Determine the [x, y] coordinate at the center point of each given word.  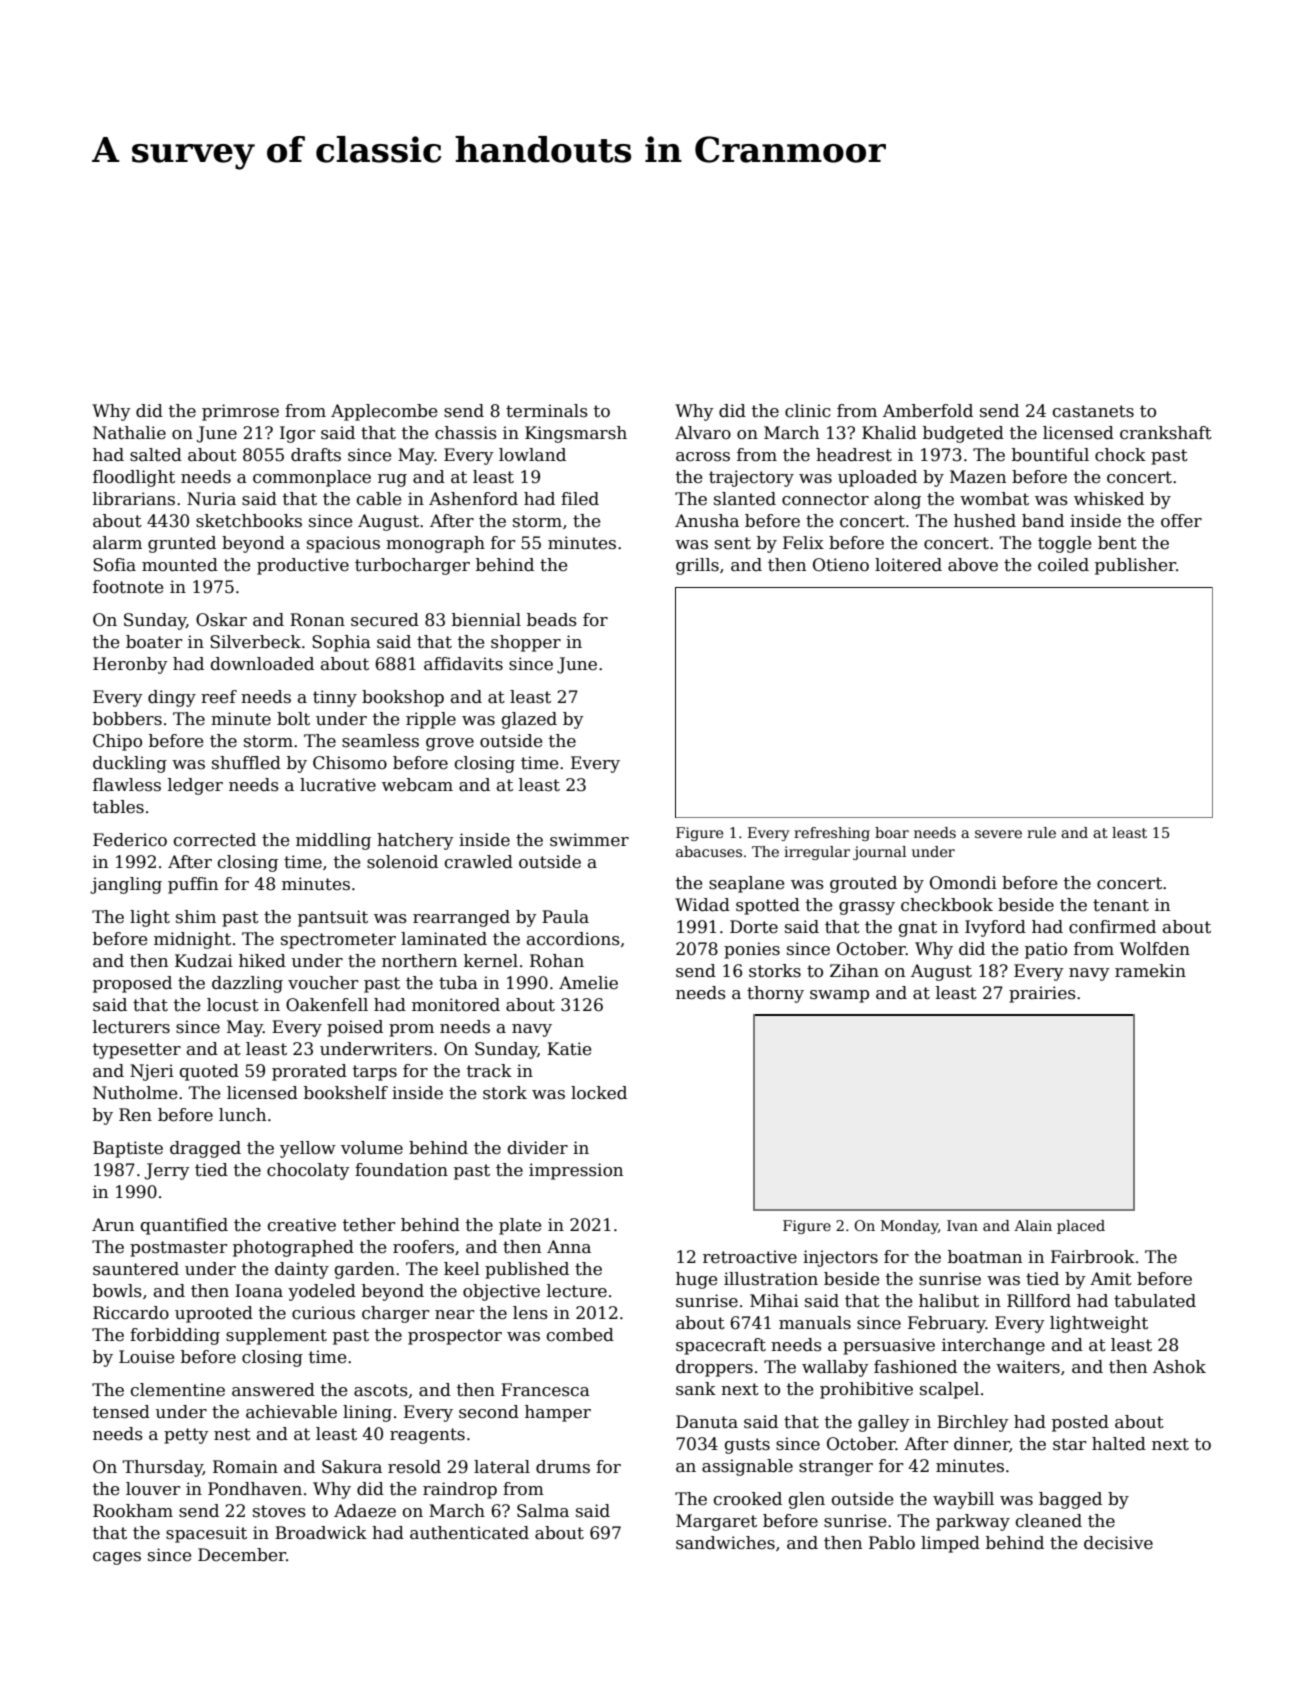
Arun [113, 1225]
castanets [1093, 411]
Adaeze [365, 1511]
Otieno [841, 565]
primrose [240, 412]
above [973, 565]
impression [576, 1171]
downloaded [262, 664]
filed [580, 499]
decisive [1118, 1543]
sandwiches [725, 1543]
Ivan [962, 1225]
